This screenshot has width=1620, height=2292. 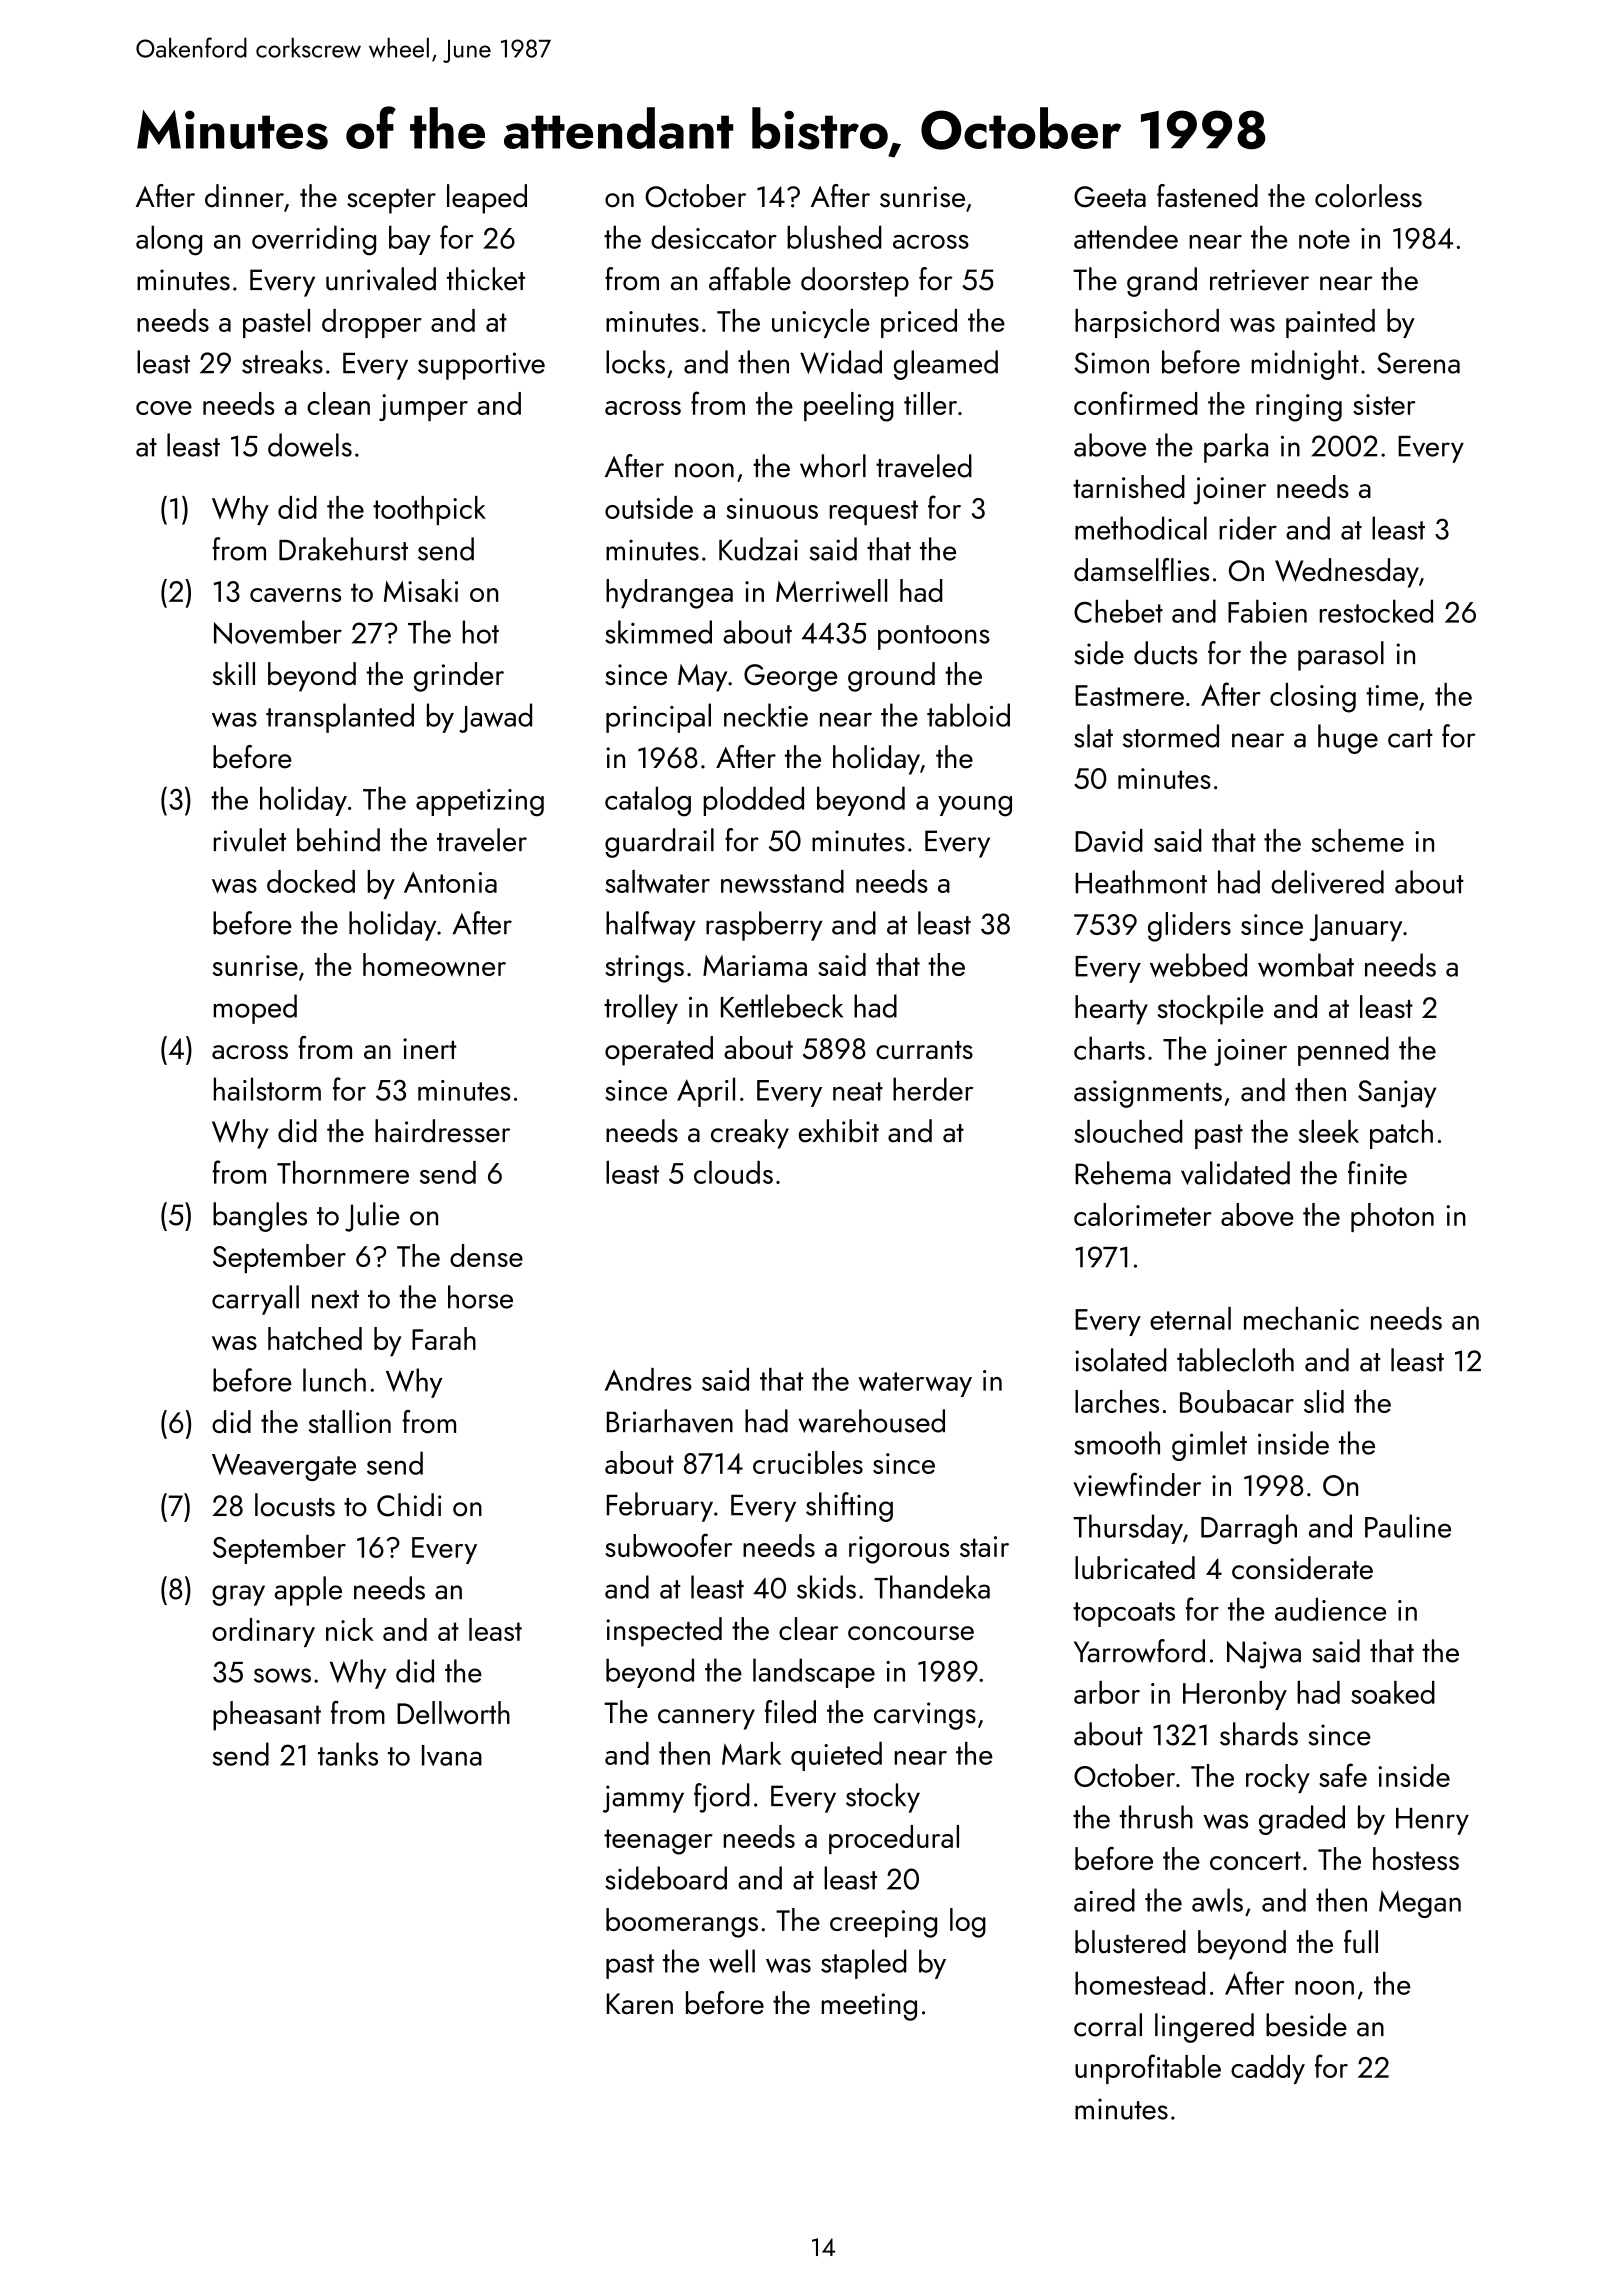 I want to click on fjord, so click(x=722, y=1798).
